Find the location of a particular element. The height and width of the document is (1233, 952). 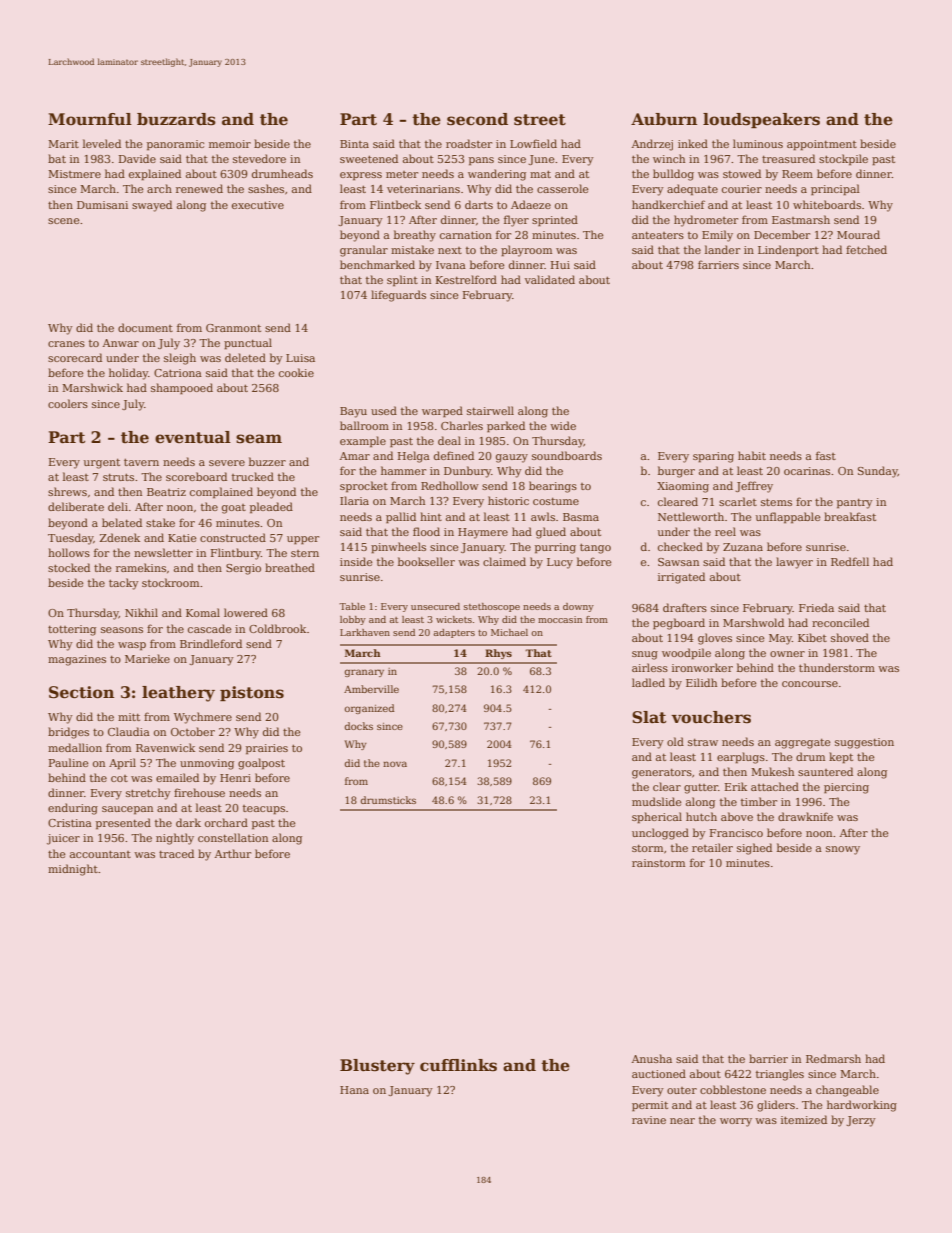

mudslide is located at coordinates (657, 801).
